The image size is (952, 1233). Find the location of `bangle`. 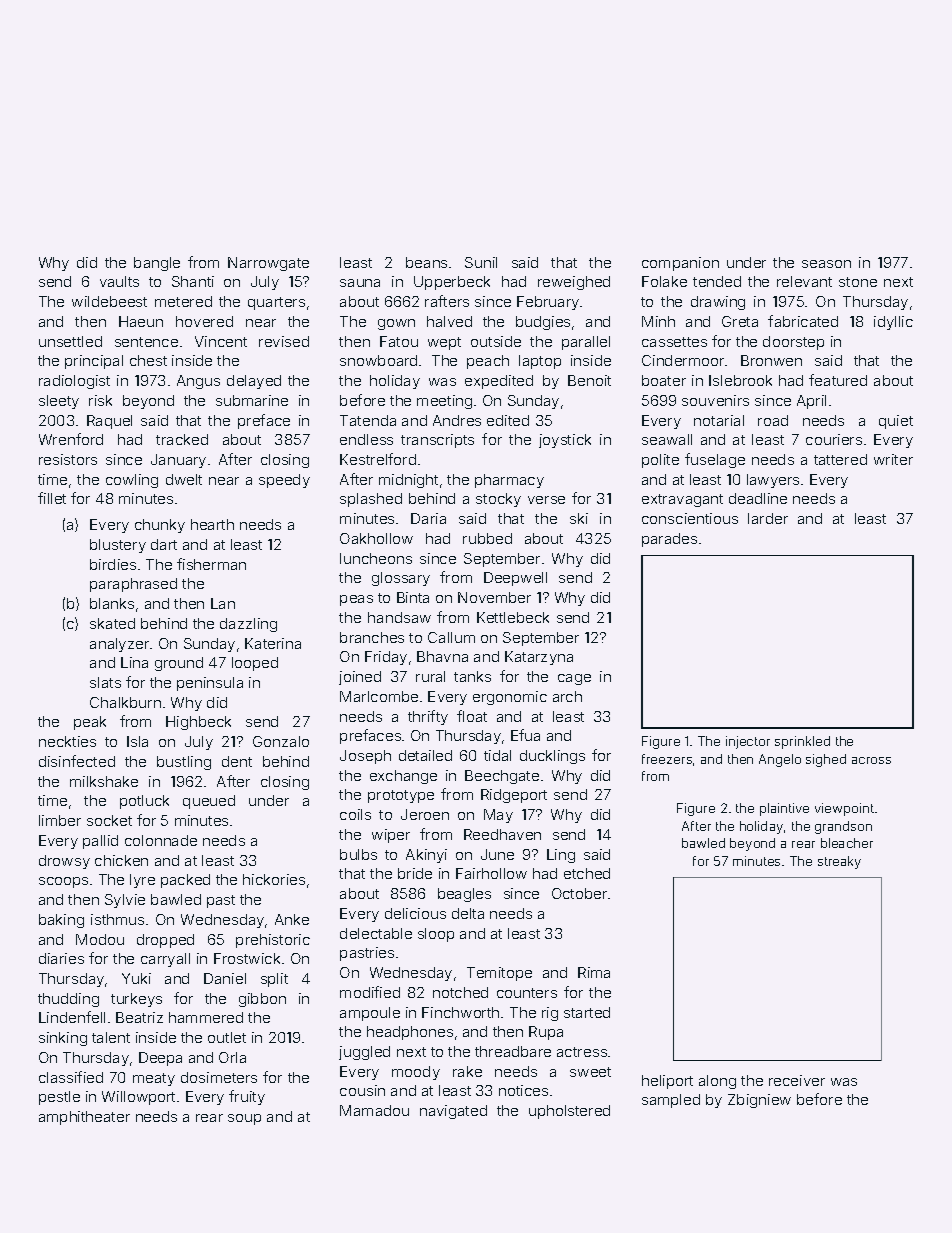

bangle is located at coordinates (157, 264).
